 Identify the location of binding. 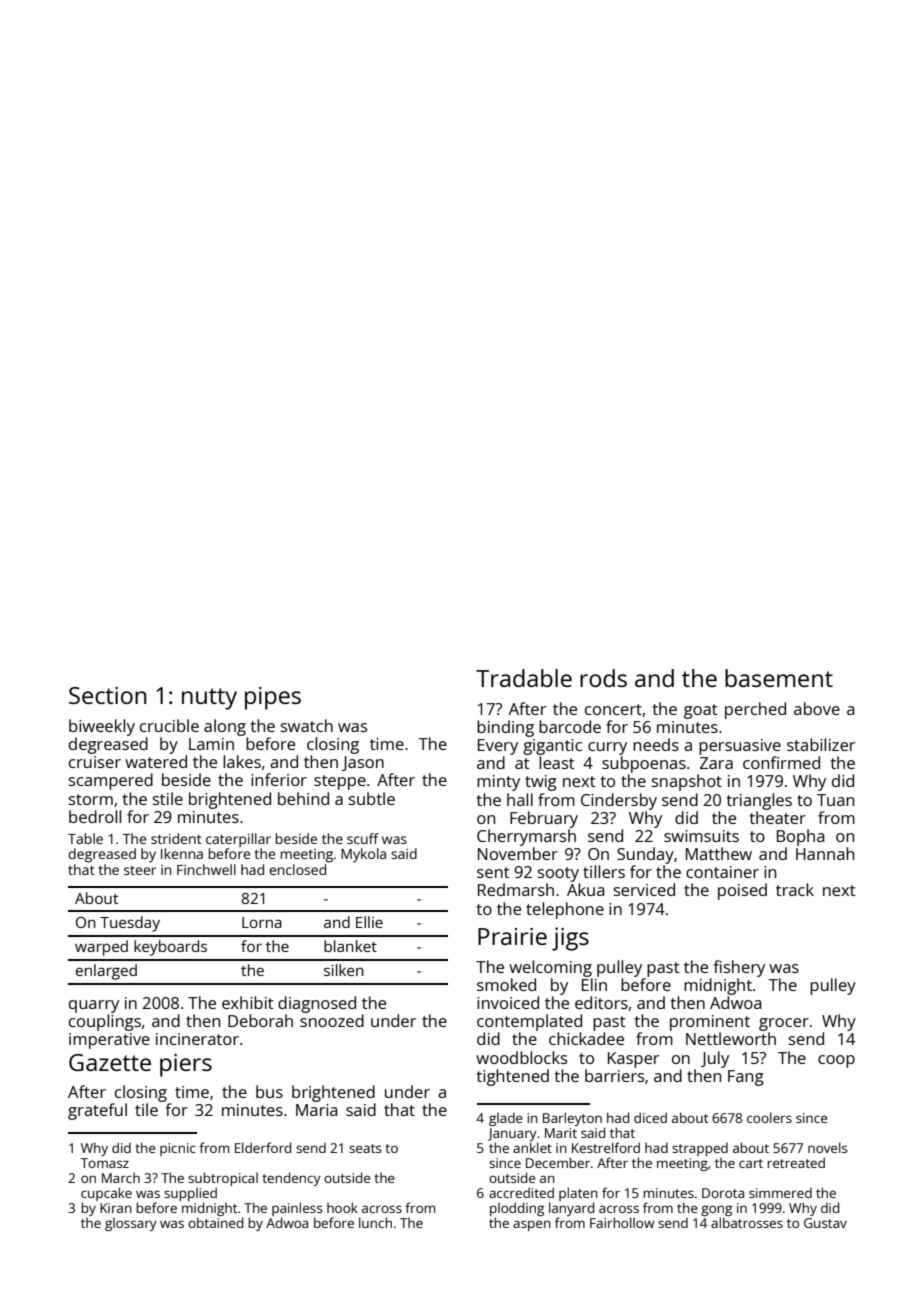
(505, 728).
